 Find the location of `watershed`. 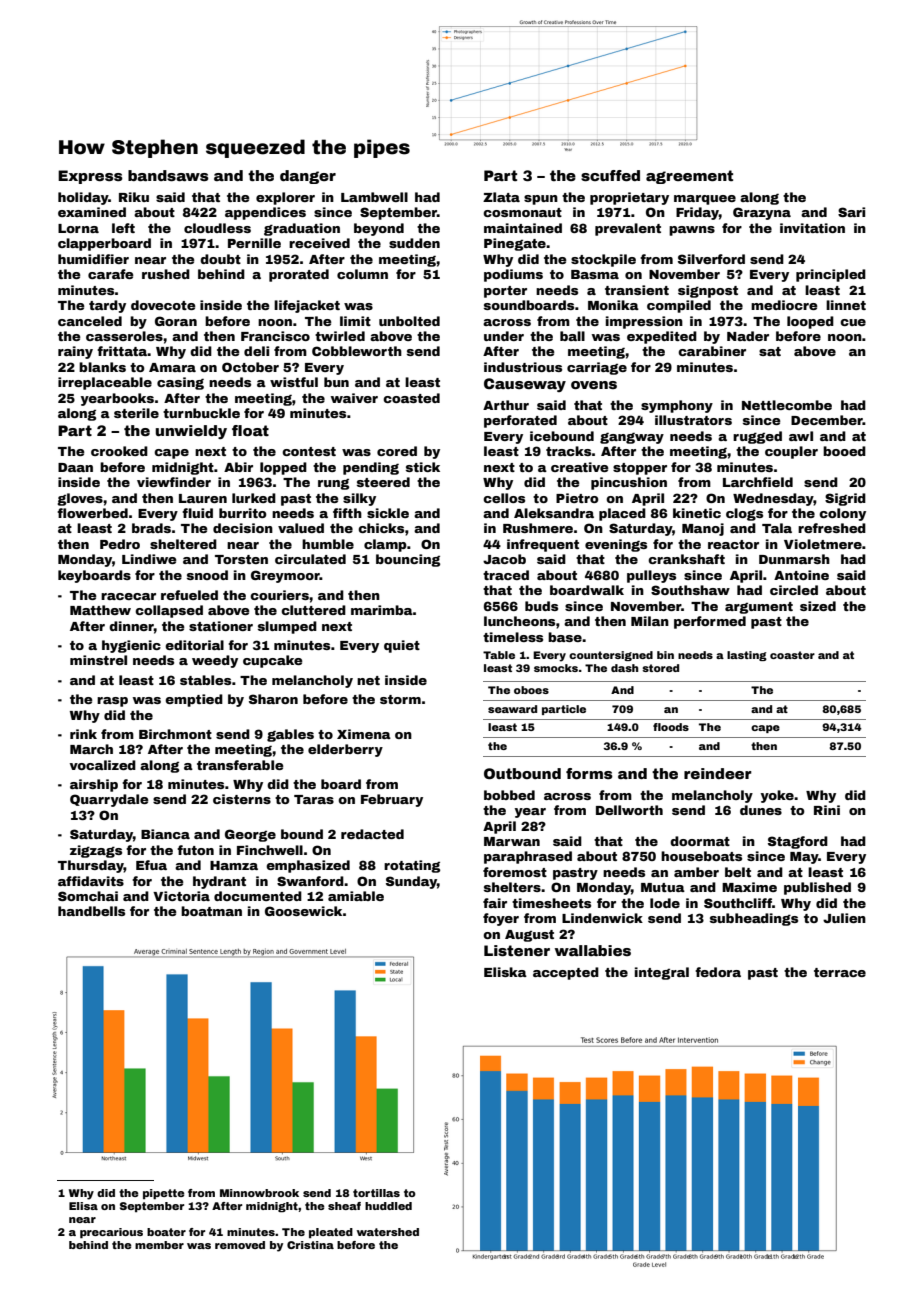

watershed is located at coordinates (388, 1232).
